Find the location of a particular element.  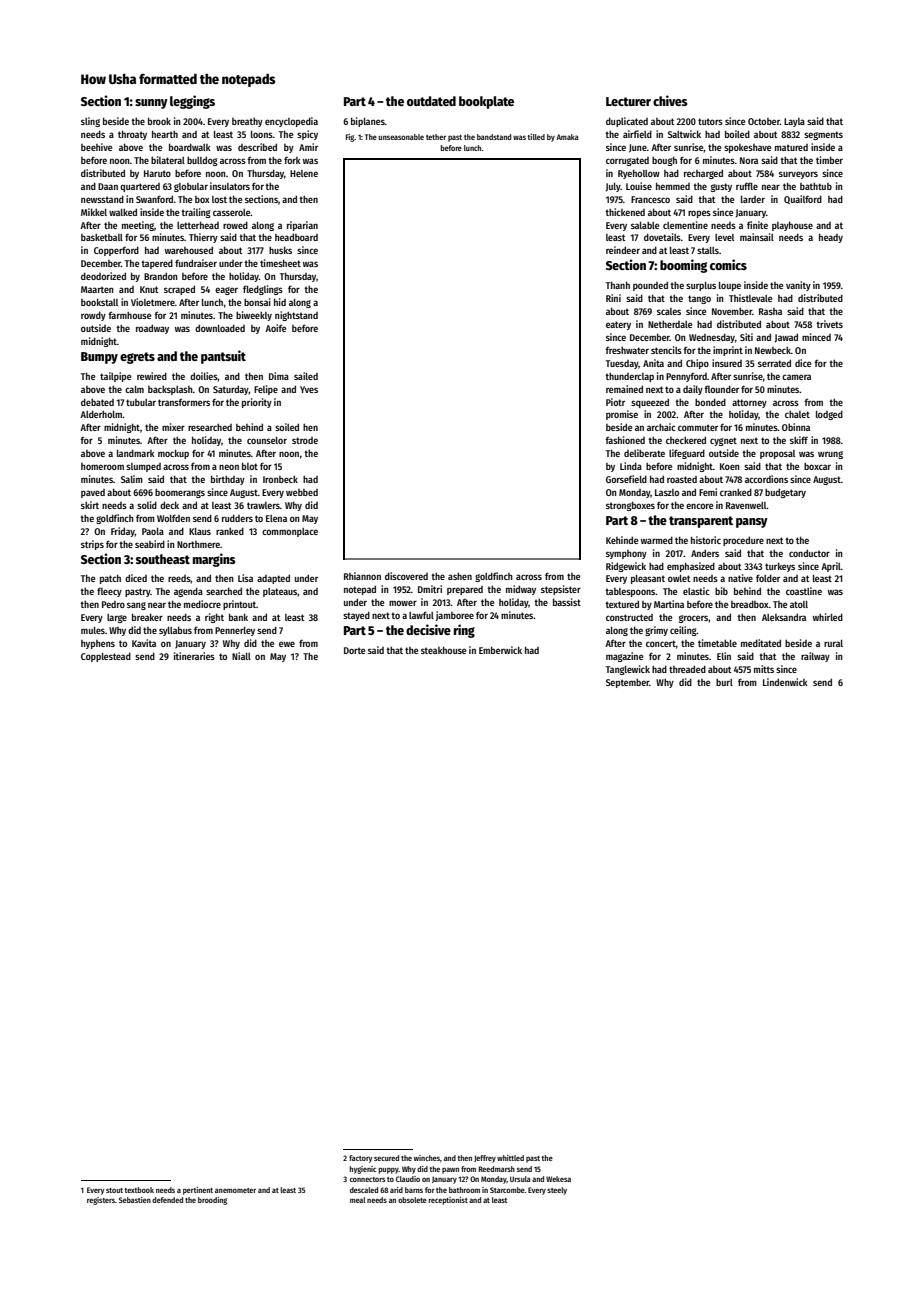

winches is located at coordinates (427, 1158).
